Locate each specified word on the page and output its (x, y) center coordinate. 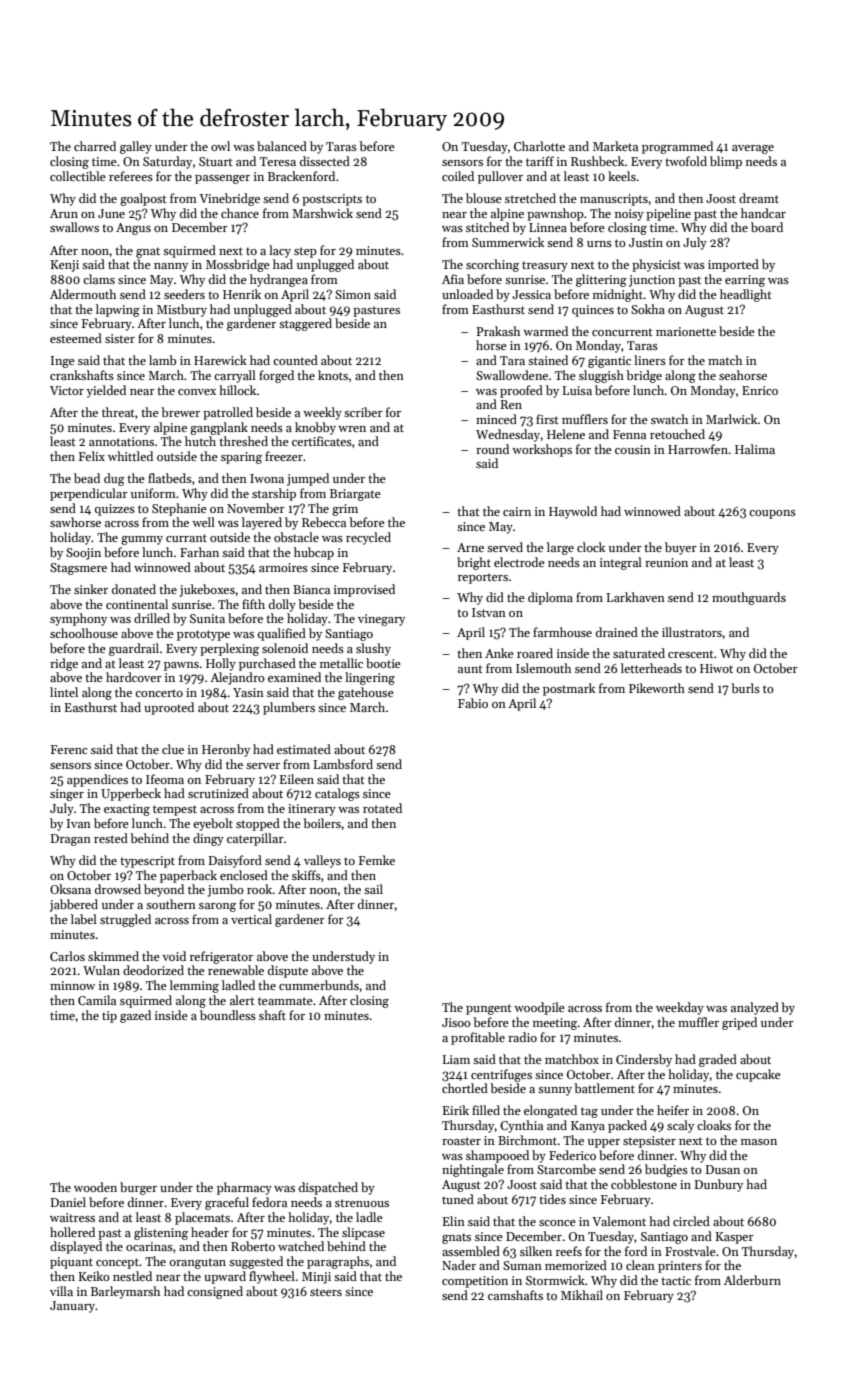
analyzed (755, 1008)
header (210, 1232)
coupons (772, 514)
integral (621, 563)
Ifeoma (165, 779)
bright (474, 563)
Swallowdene (512, 375)
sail (373, 889)
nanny (171, 267)
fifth (253, 604)
